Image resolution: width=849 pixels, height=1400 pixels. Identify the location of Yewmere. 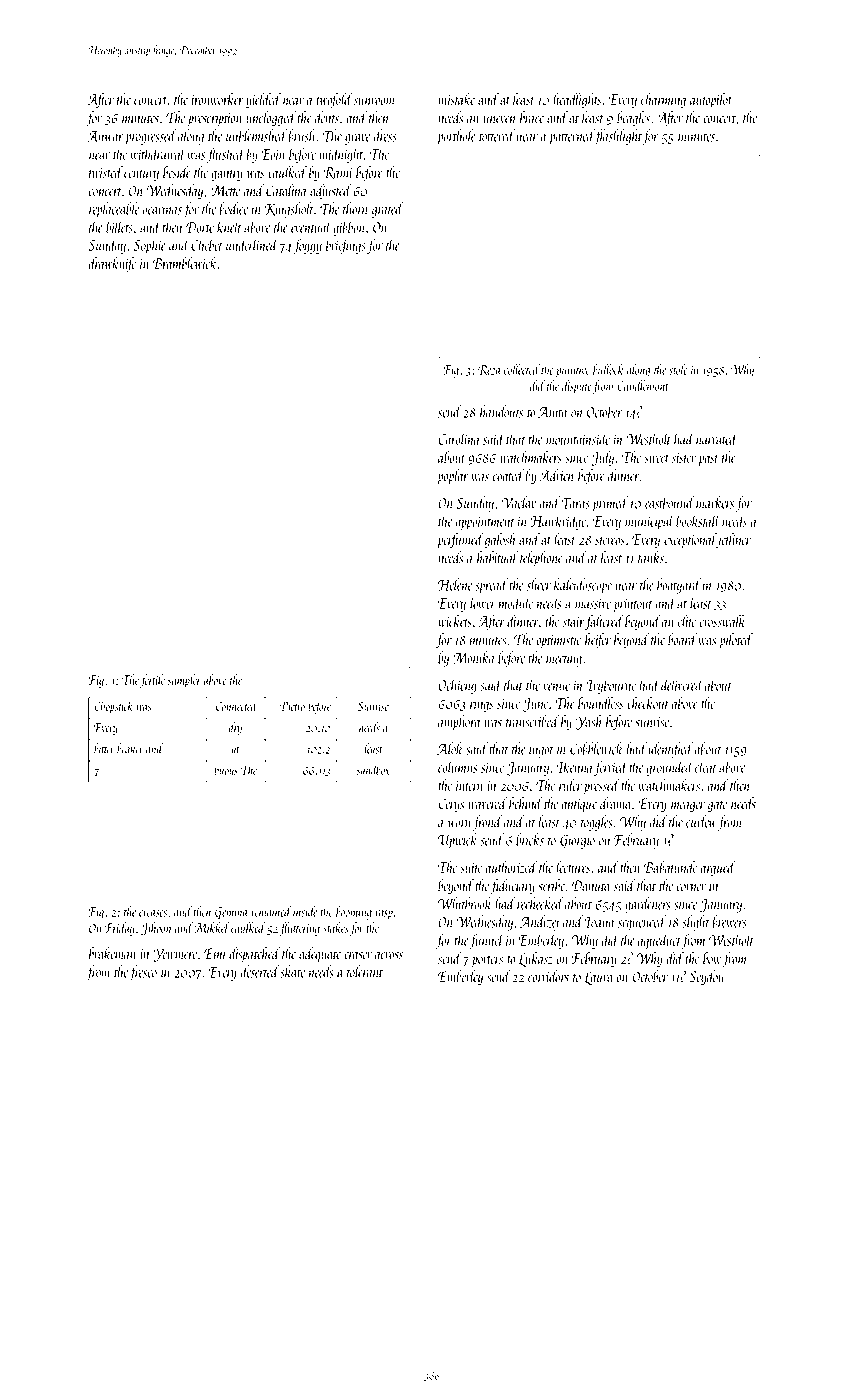
(175, 955).
